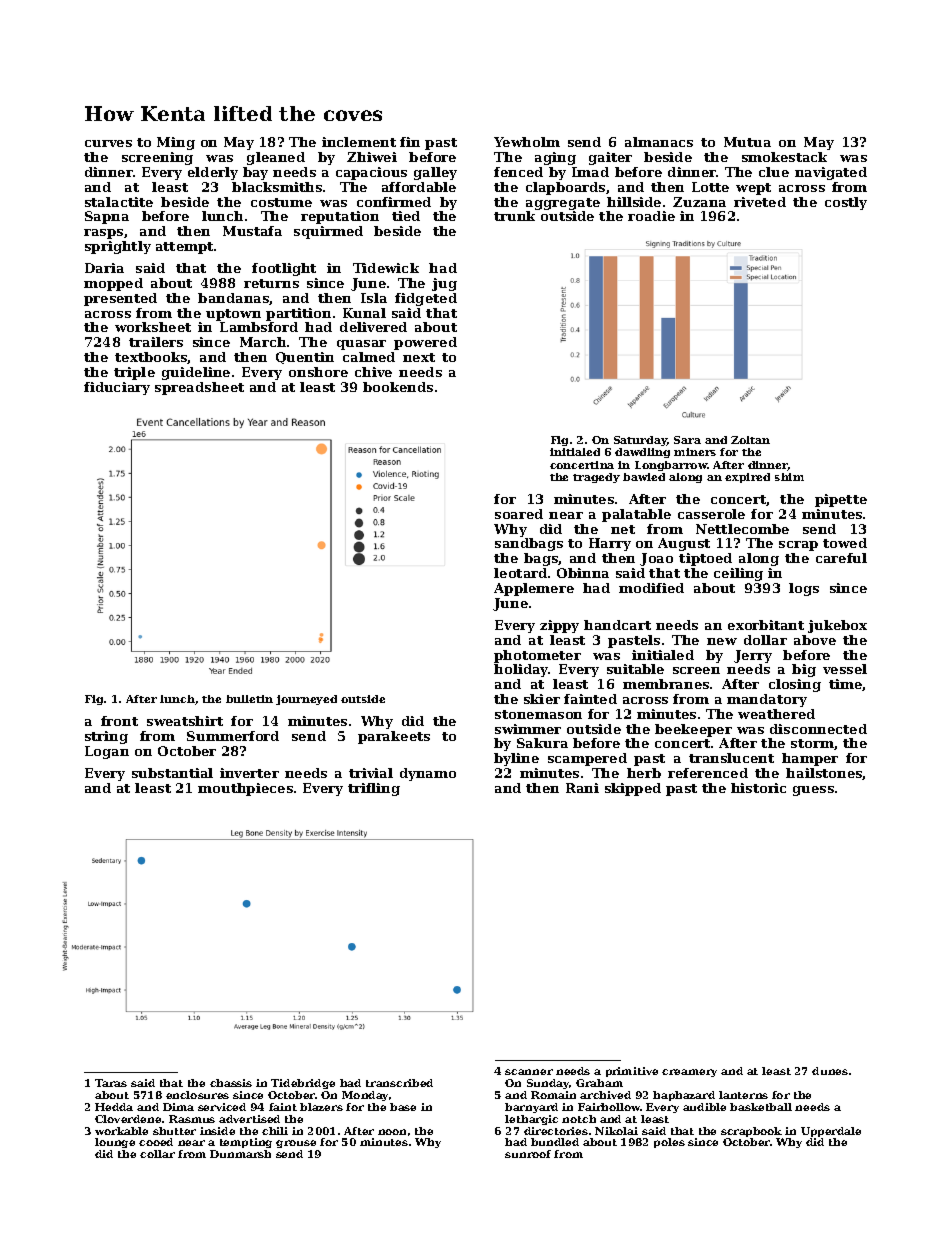 Image resolution: width=952 pixels, height=1233 pixels. I want to click on Mutua, so click(747, 142).
